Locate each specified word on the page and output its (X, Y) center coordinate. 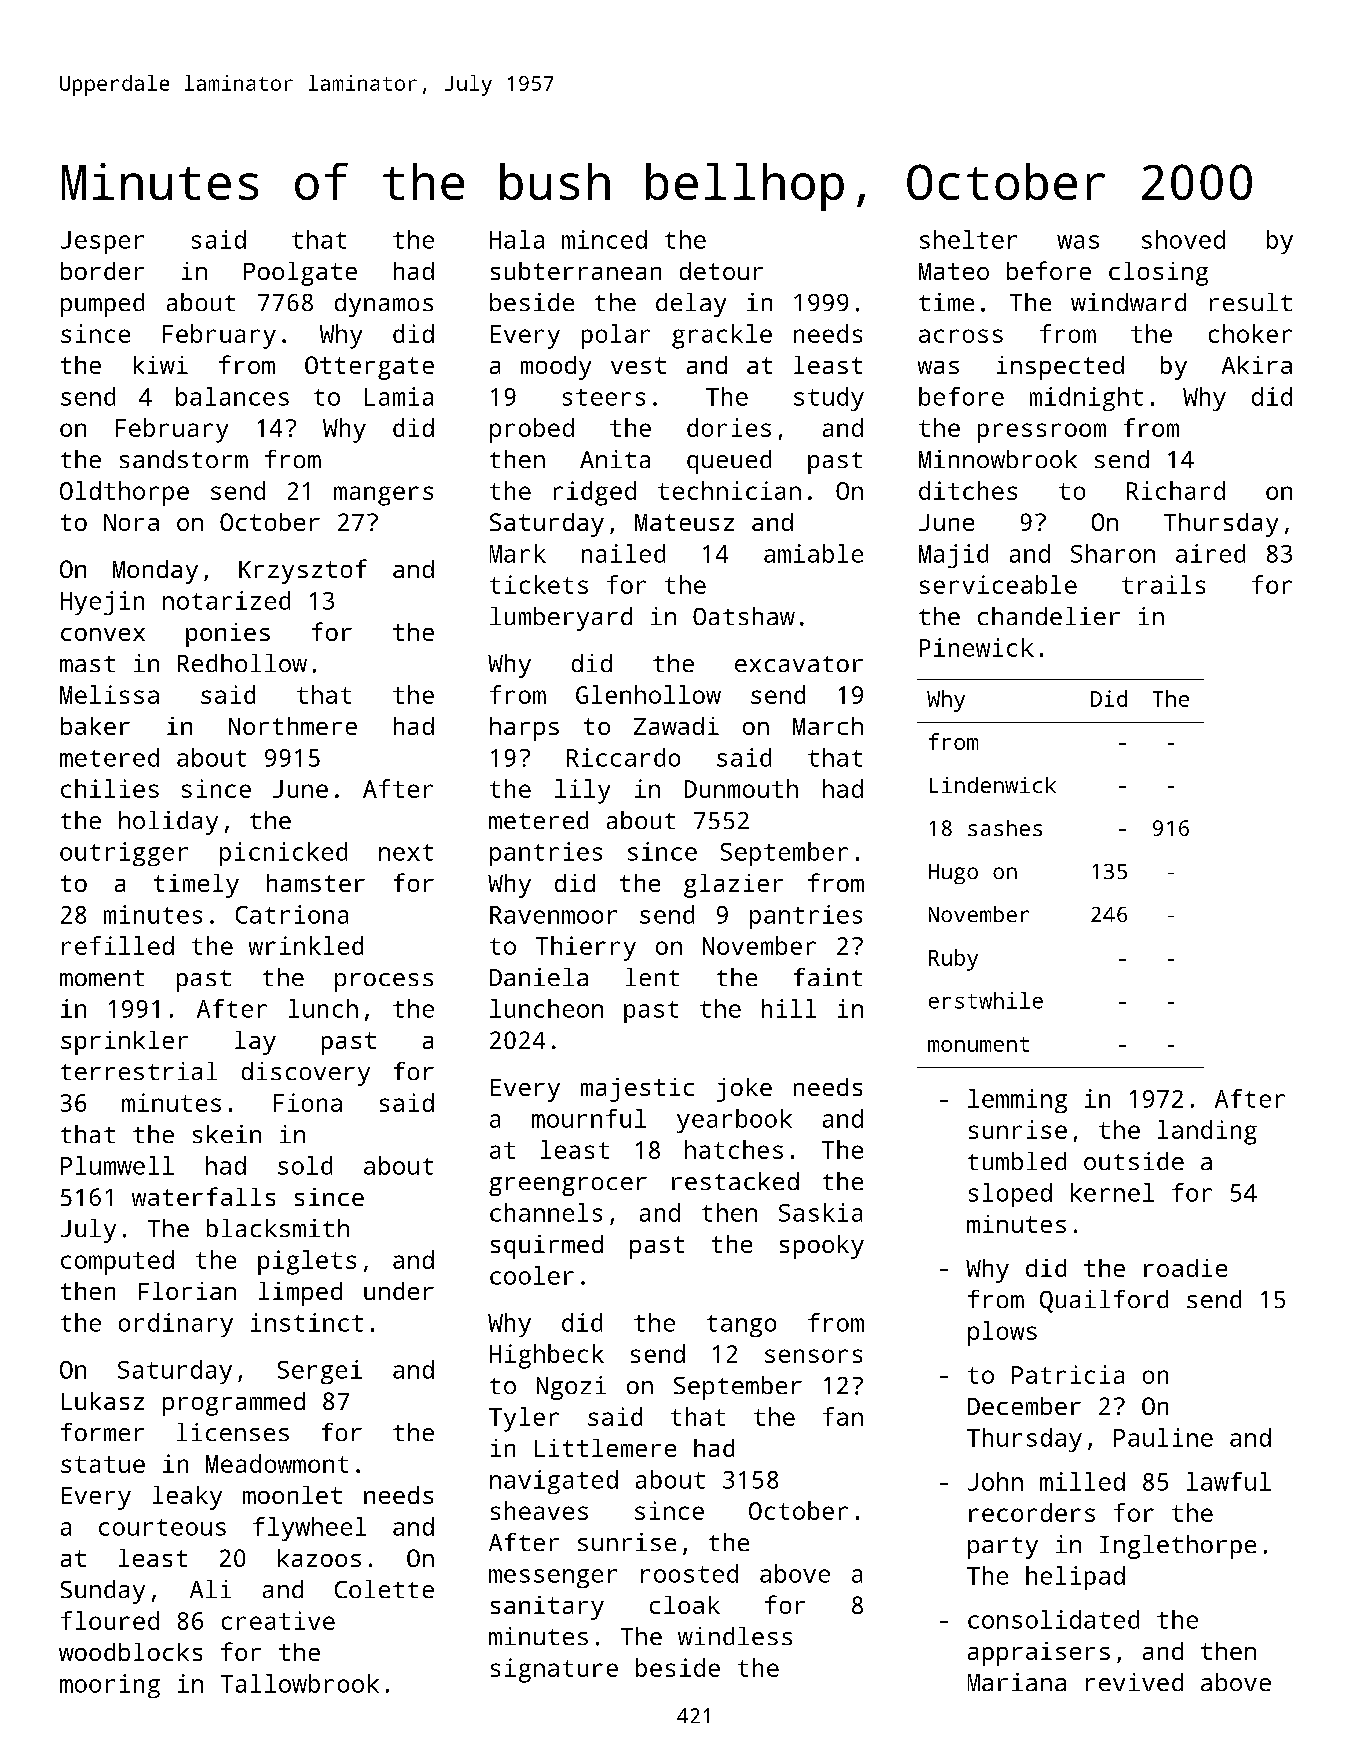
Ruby (953, 960)
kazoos (319, 1558)
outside (1134, 1161)
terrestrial (139, 1071)
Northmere (293, 726)
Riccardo (623, 757)
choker (1250, 333)
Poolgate (300, 274)
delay (691, 305)
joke (744, 1090)
